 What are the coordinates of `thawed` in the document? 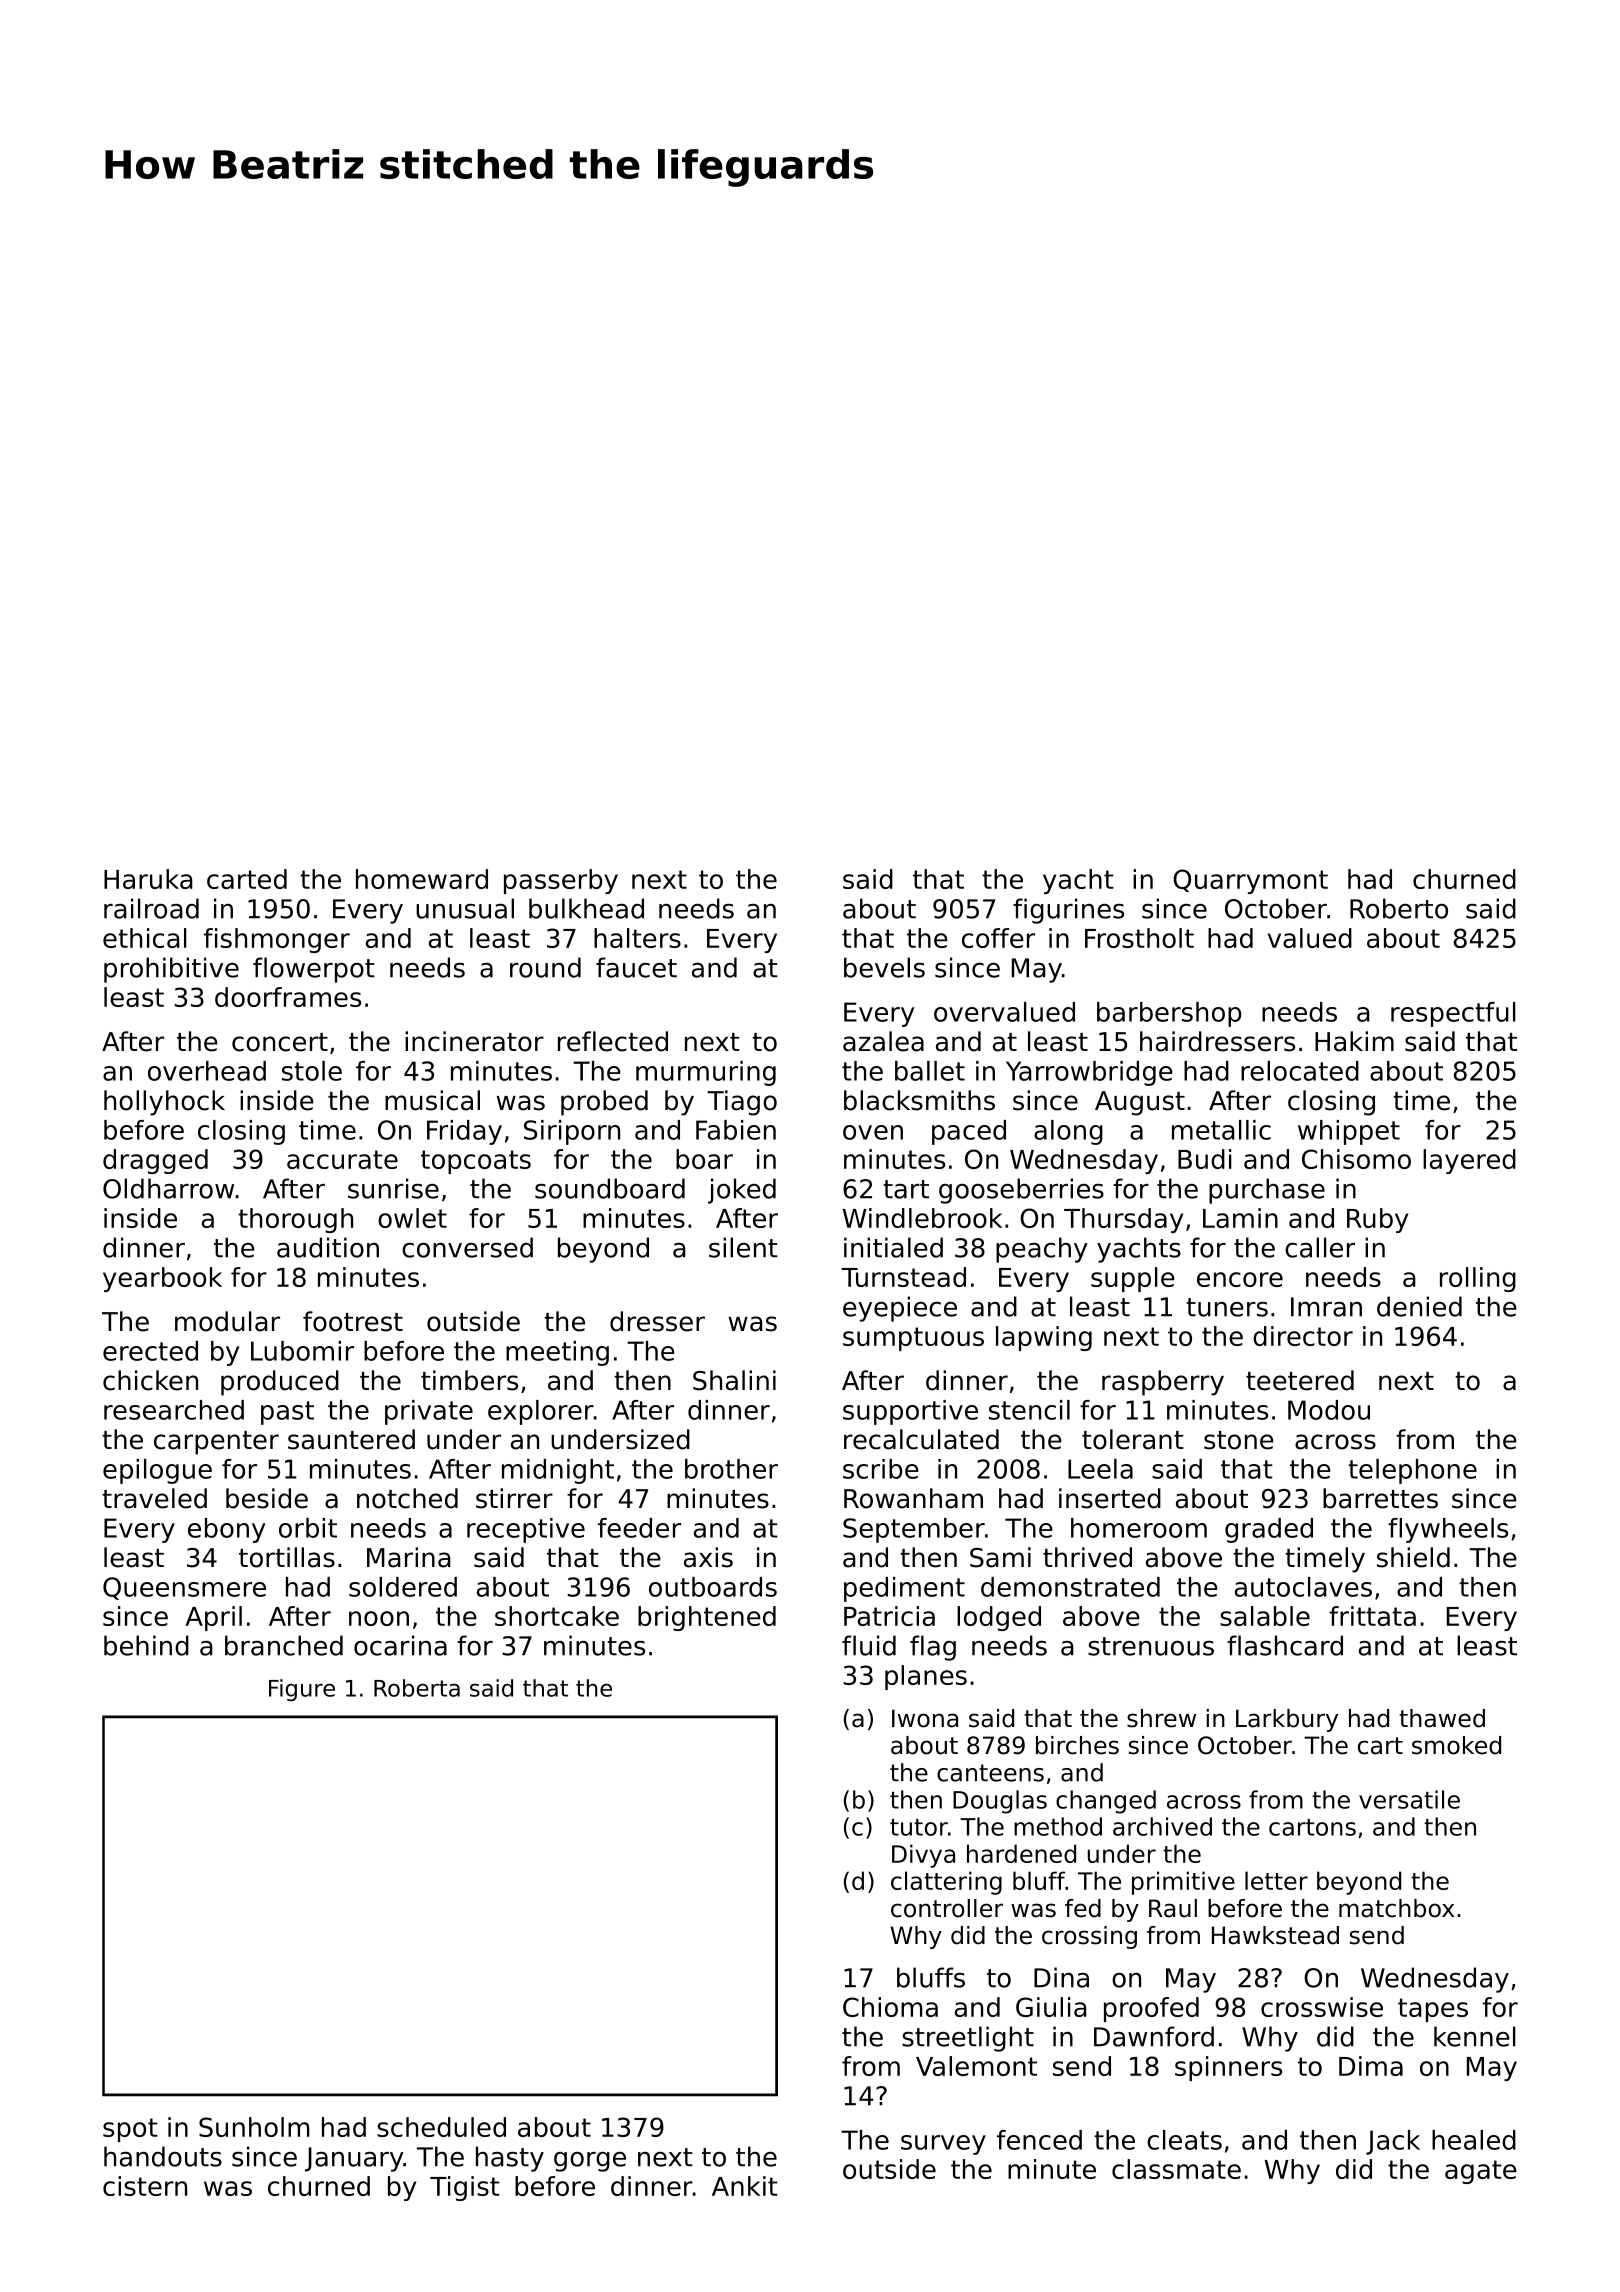 It's located at (1442, 1718).
